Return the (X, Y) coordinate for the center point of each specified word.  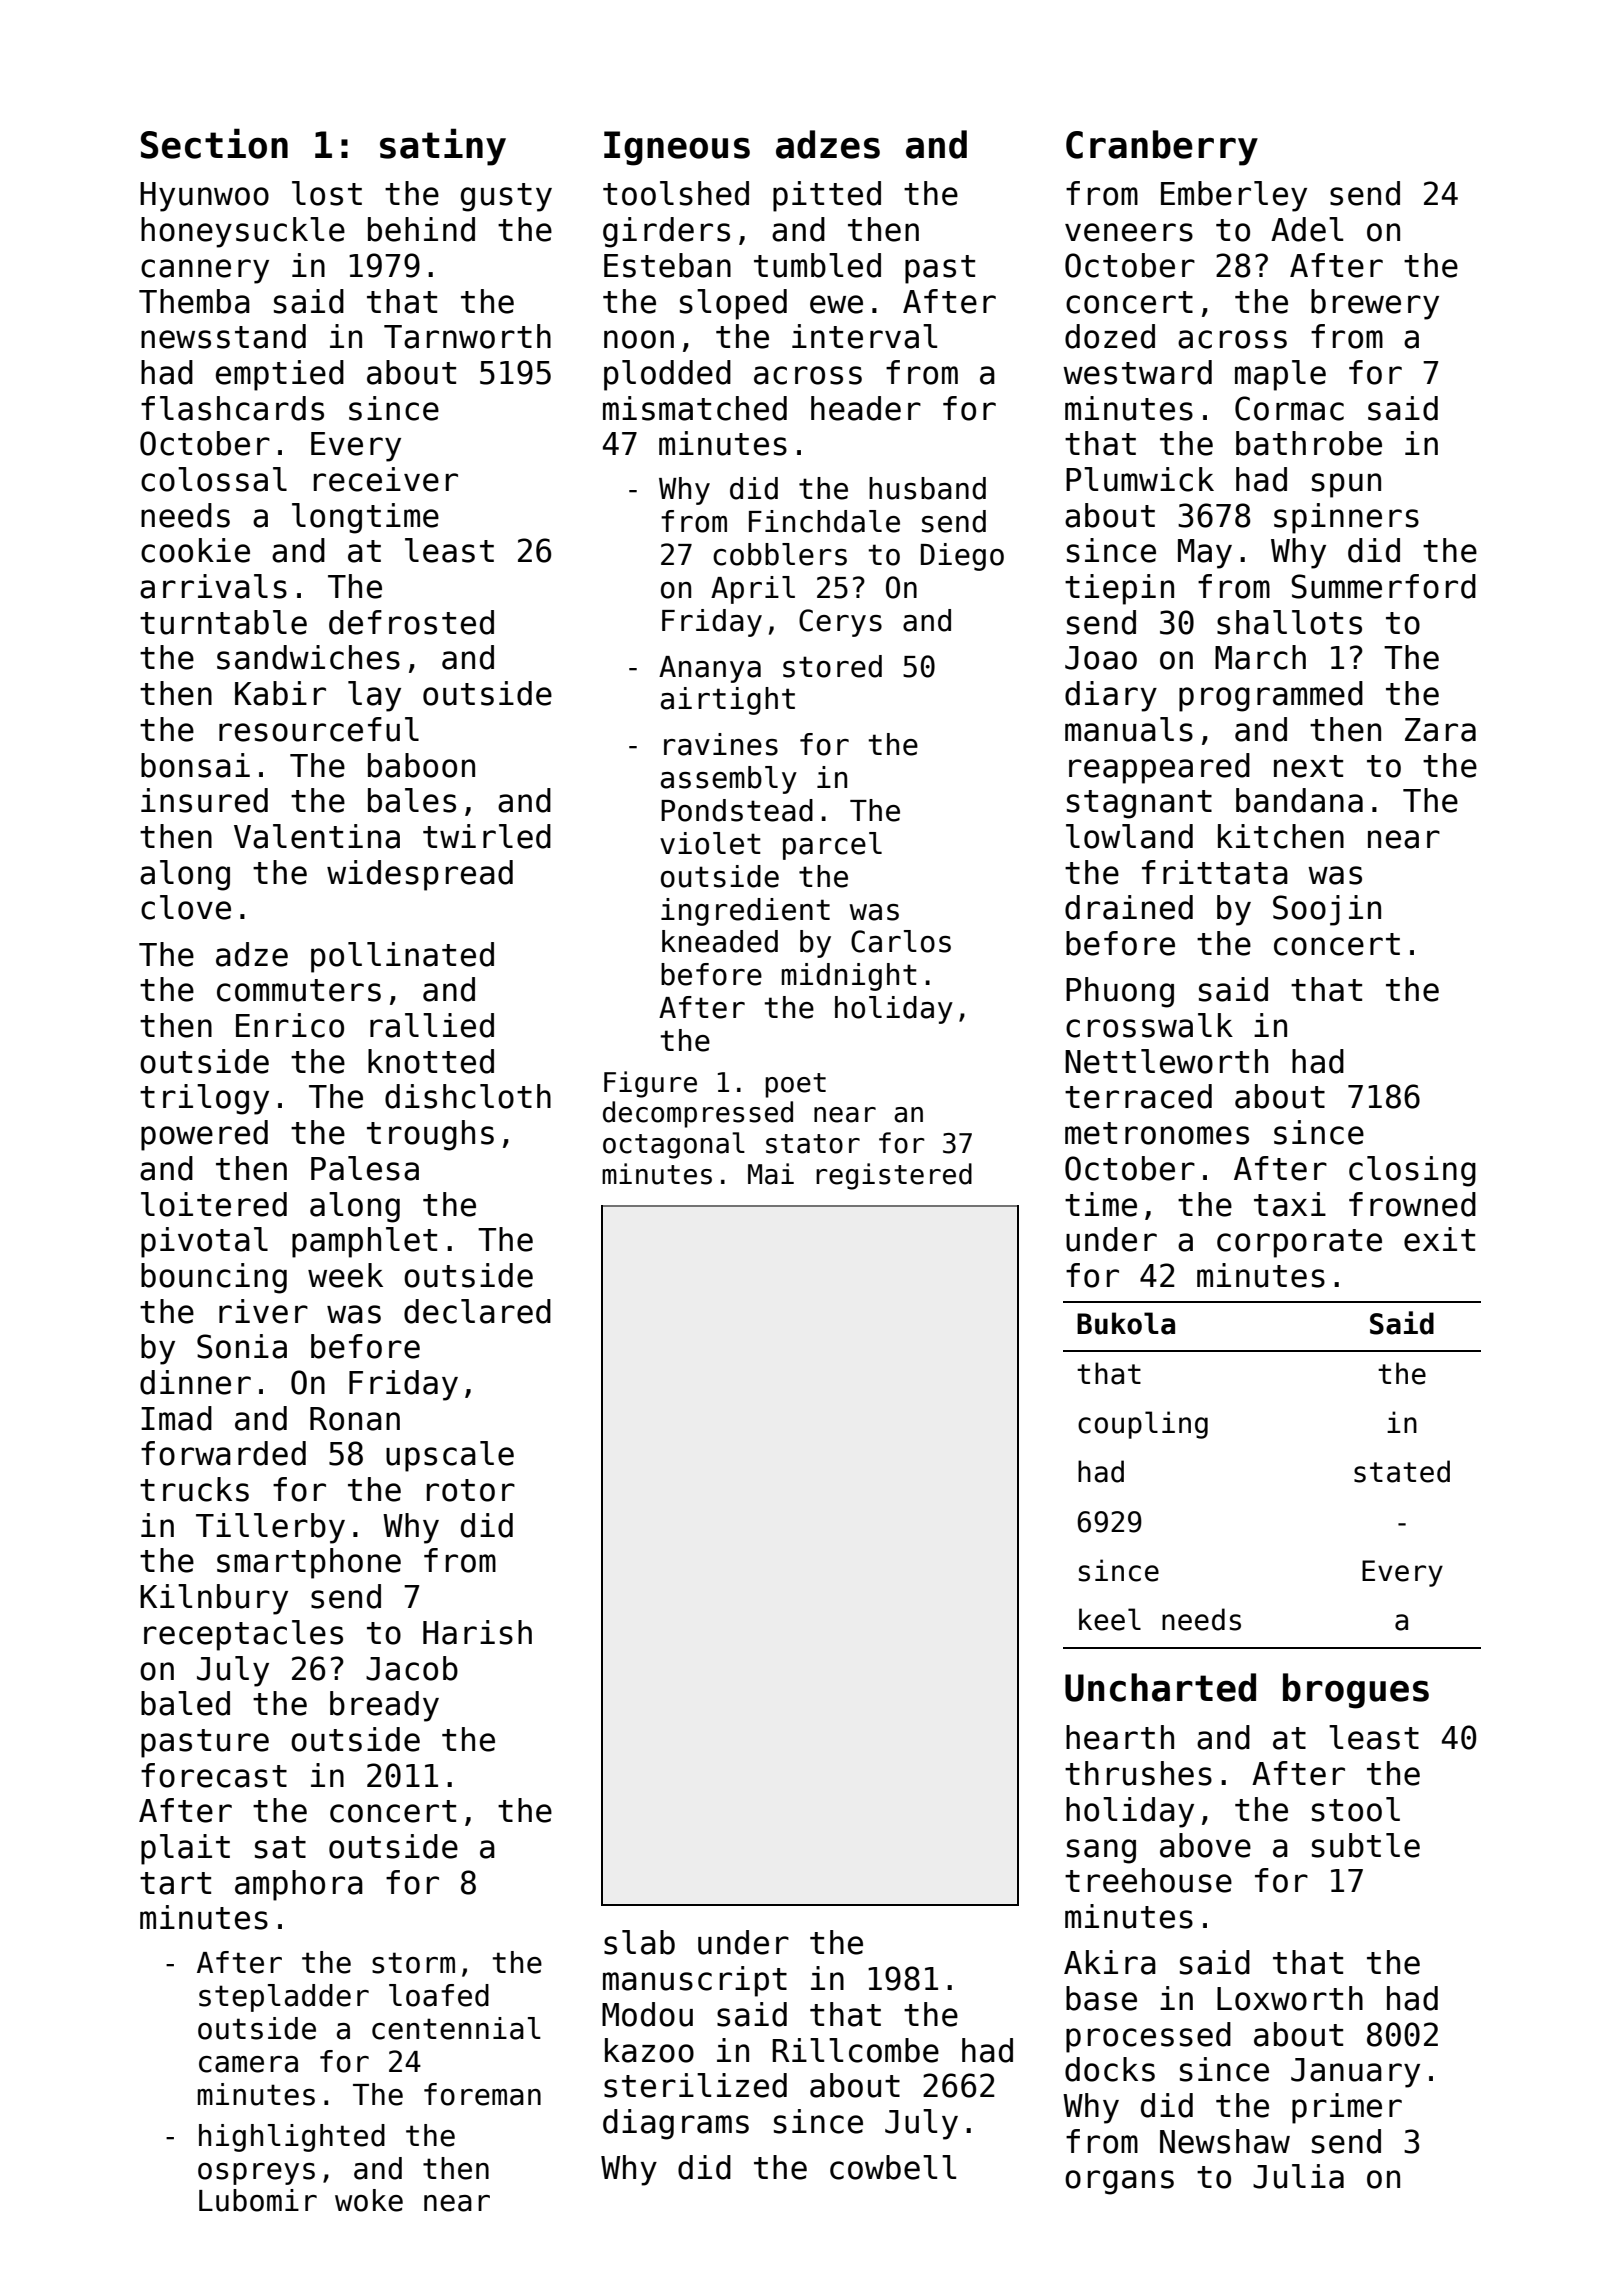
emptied (280, 375)
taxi (1290, 1204)
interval (864, 336)
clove (186, 907)
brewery (1375, 304)
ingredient (745, 912)
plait (185, 1849)
